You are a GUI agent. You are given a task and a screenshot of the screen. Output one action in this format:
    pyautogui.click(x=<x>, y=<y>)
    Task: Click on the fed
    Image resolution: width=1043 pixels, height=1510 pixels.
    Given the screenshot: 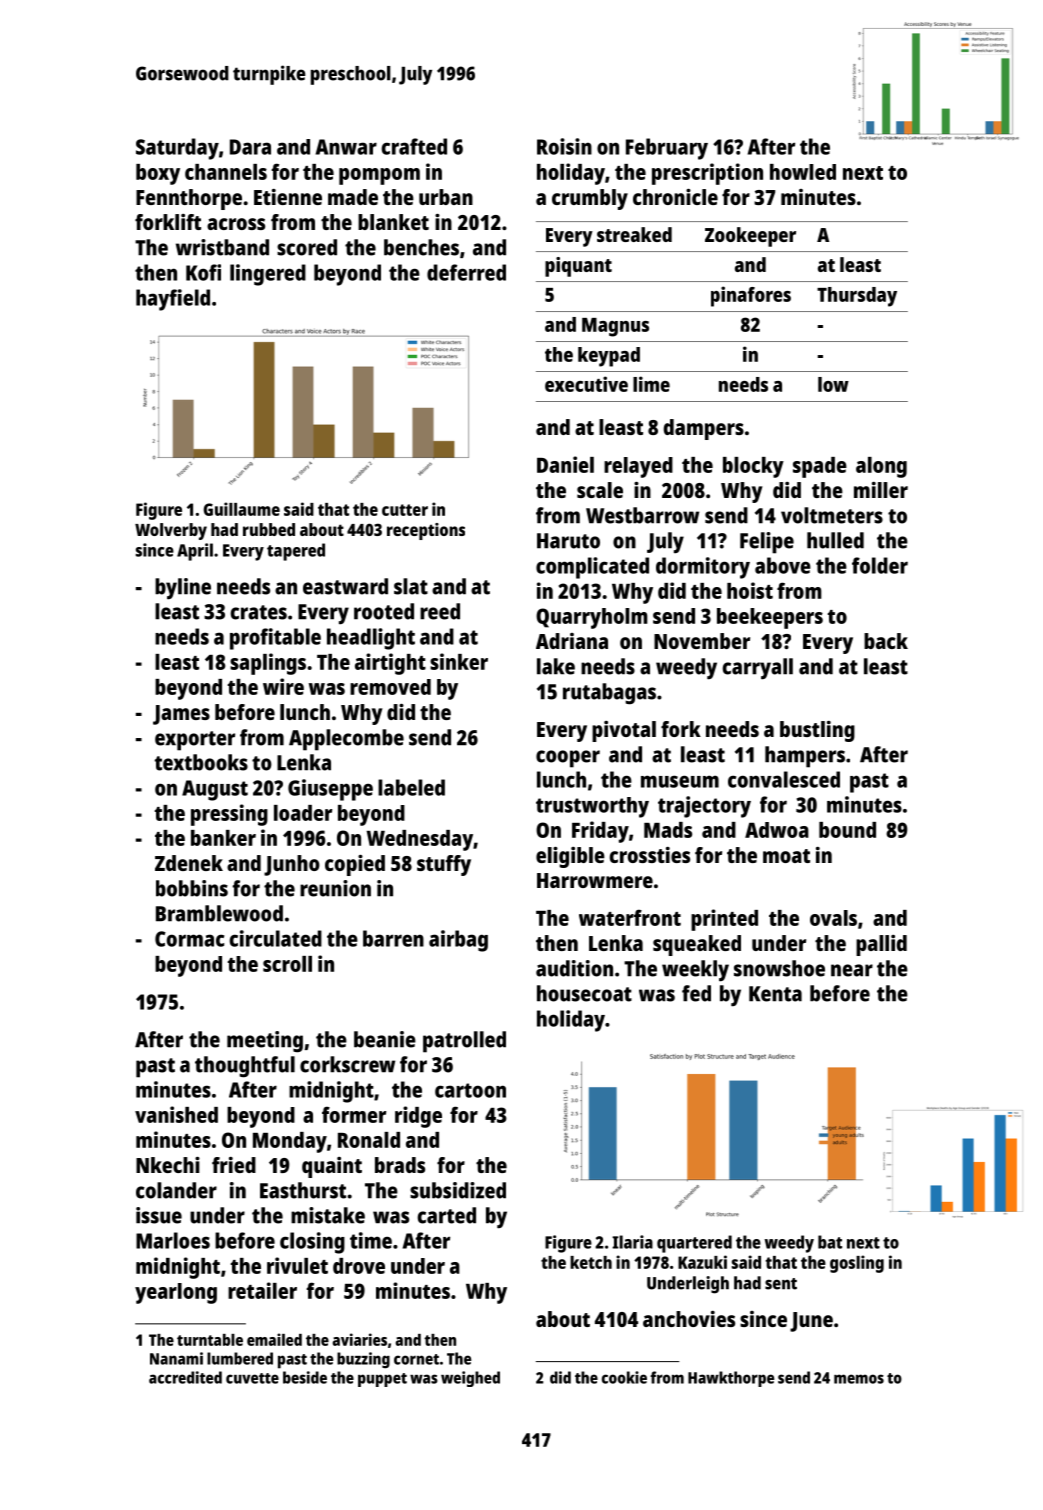 What is the action you would take?
    pyautogui.click(x=696, y=993)
